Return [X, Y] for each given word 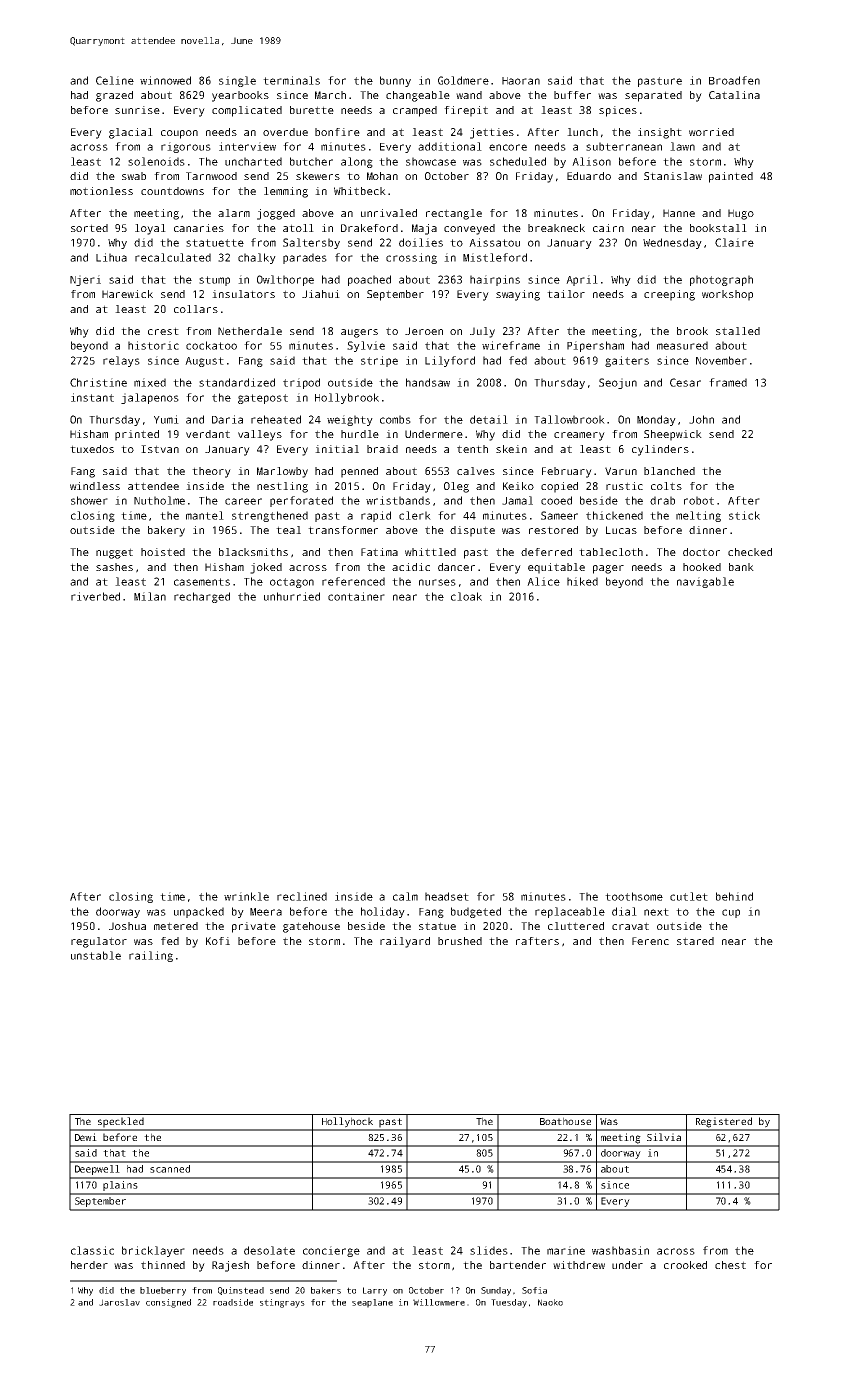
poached [369, 280]
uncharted [253, 161]
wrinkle [246, 896]
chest [730, 1265]
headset [447, 896]
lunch [582, 132]
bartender [518, 1265]
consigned [168, 1303]
